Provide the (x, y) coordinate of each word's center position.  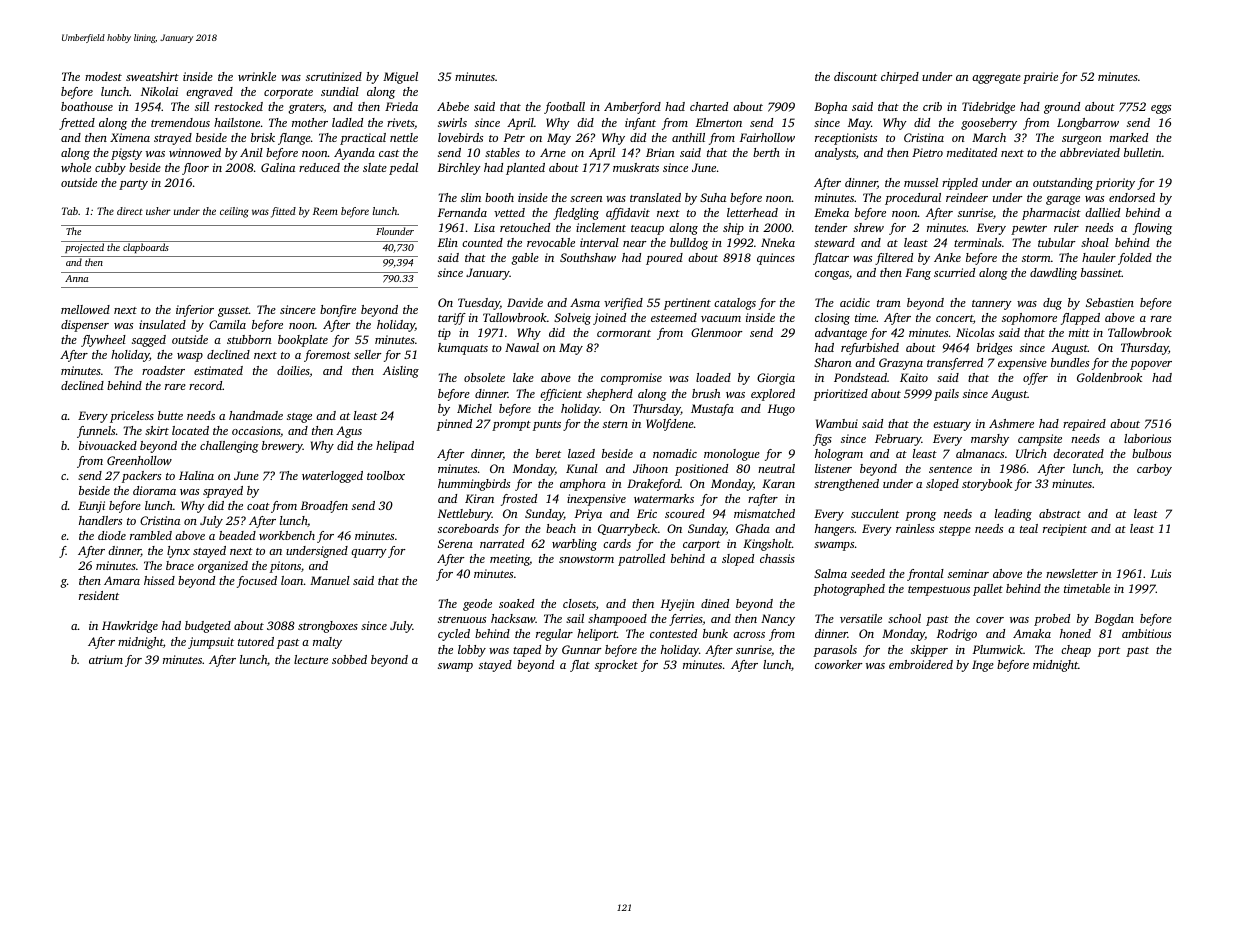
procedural (913, 199)
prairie (1040, 78)
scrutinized (334, 76)
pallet (988, 590)
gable (525, 259)
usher (158, 211)
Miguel (400, 78)
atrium (106, 659)
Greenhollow (139, 460)
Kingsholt (767, 545)
